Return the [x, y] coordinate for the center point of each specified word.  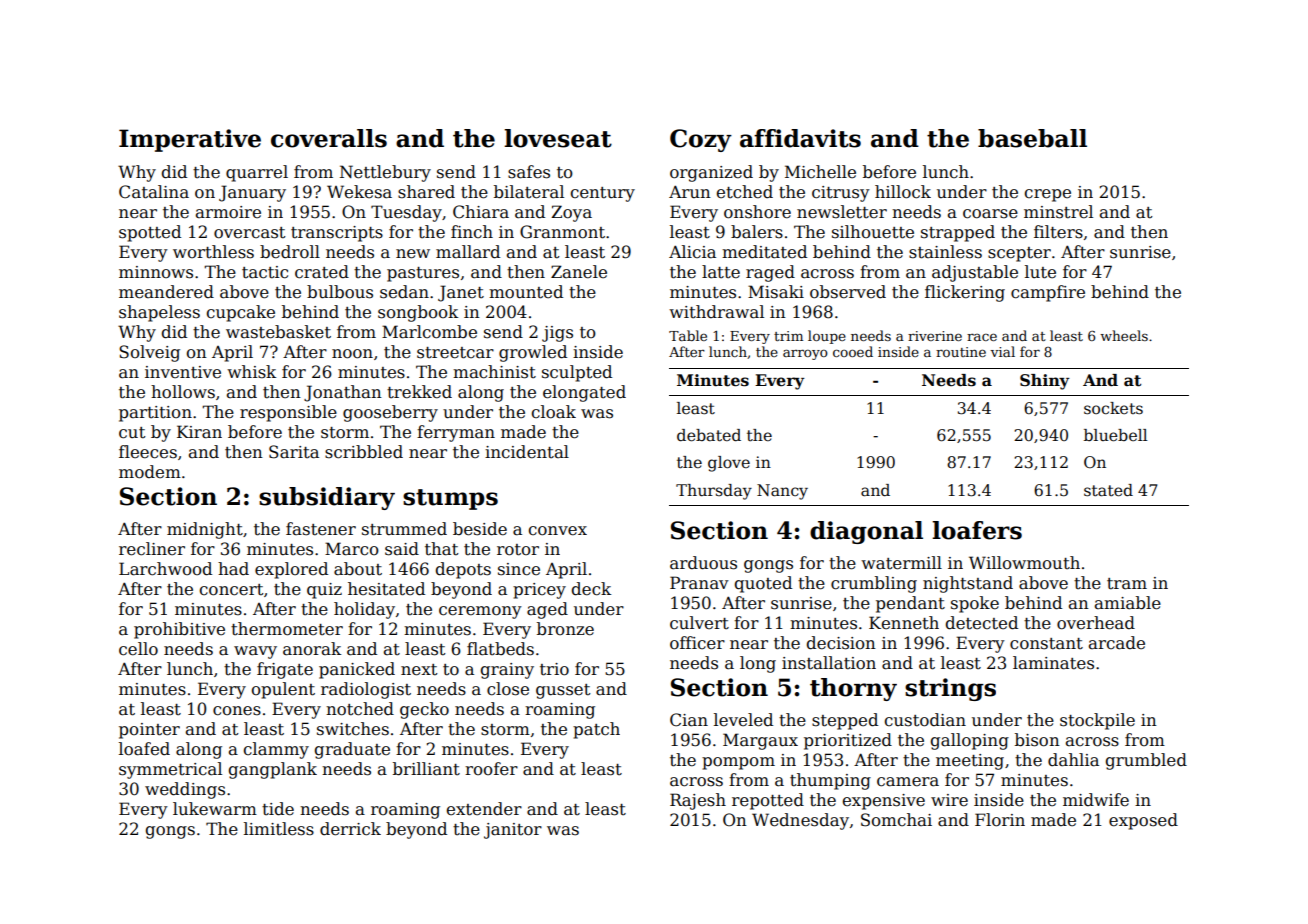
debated [709, 435]
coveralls [329, 138]
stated [1108, 490]
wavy [255, 652]
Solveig [149, 353]
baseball [1032, 138]
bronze [565, 629]
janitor [513, 831]
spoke [975, 604]
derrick [350, 829]
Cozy [701, 140]
